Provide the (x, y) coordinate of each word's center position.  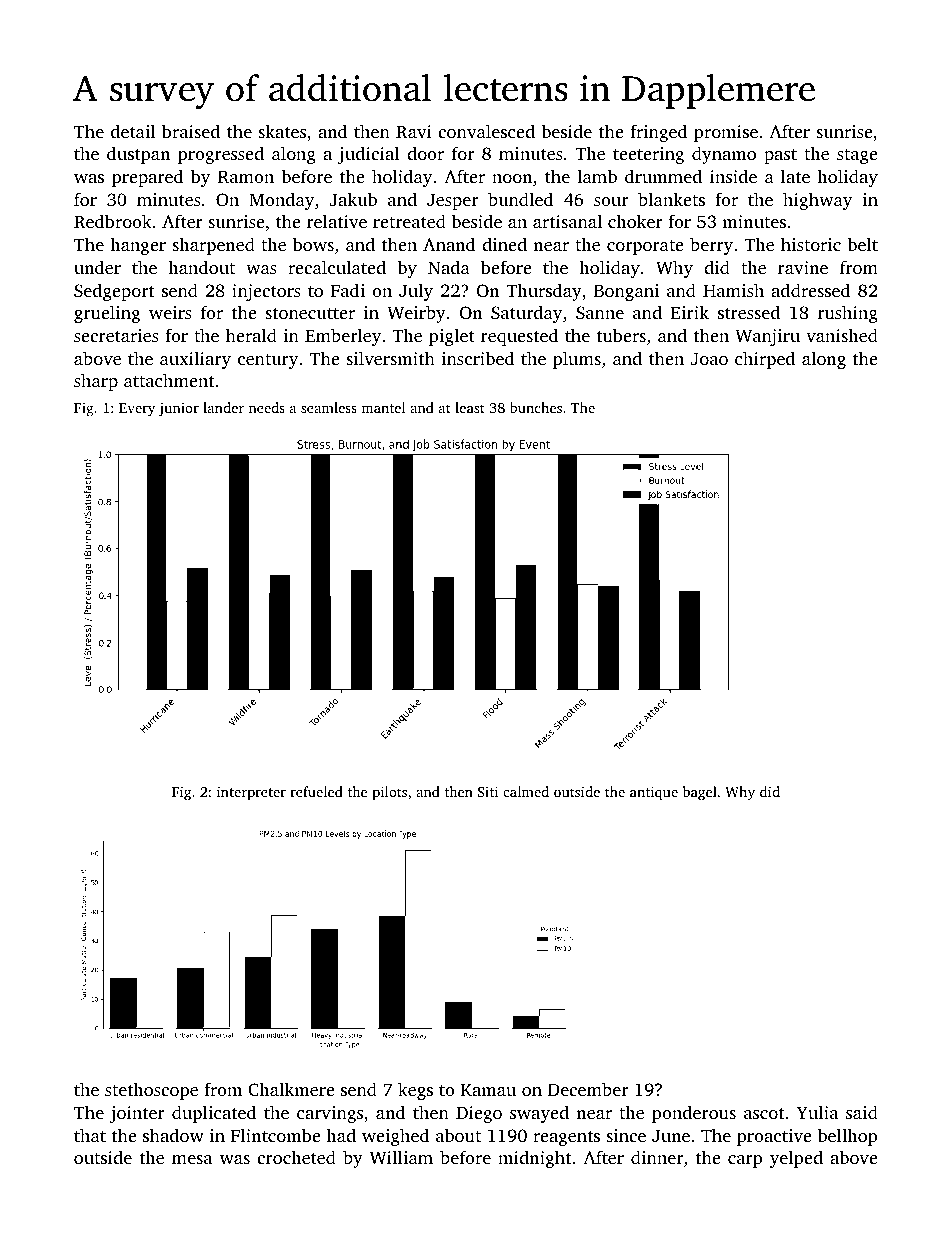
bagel (700, 793)
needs (267, 407)
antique (654, 793)
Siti (488, 791)
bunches (536, 407)
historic (811, 244)
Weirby (416, 314)
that (90, 1135)
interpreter (251, 793)
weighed (396, 1137)
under (97, 267)
